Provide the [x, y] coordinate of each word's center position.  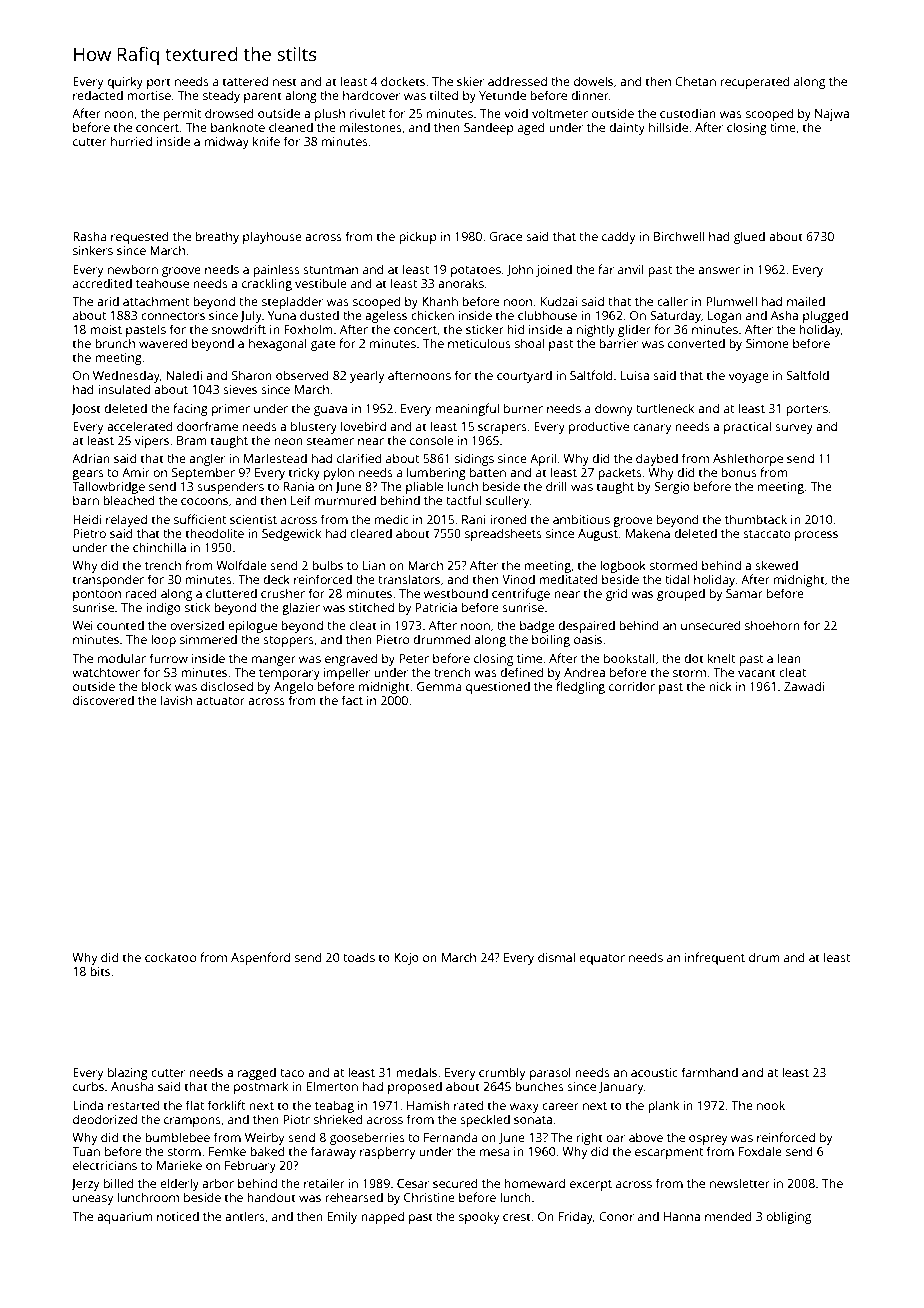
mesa [495, 1152]
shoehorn [772, 625]
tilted [444, 95]
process [816, 536]
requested [140, 237]
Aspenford [260, 958]
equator [602, 959]
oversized [197, 625]
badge [537, 626]
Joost [86, 410]
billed [119, 1183]
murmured [345, 500]
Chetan [695, 81]
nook [771, 1105]
